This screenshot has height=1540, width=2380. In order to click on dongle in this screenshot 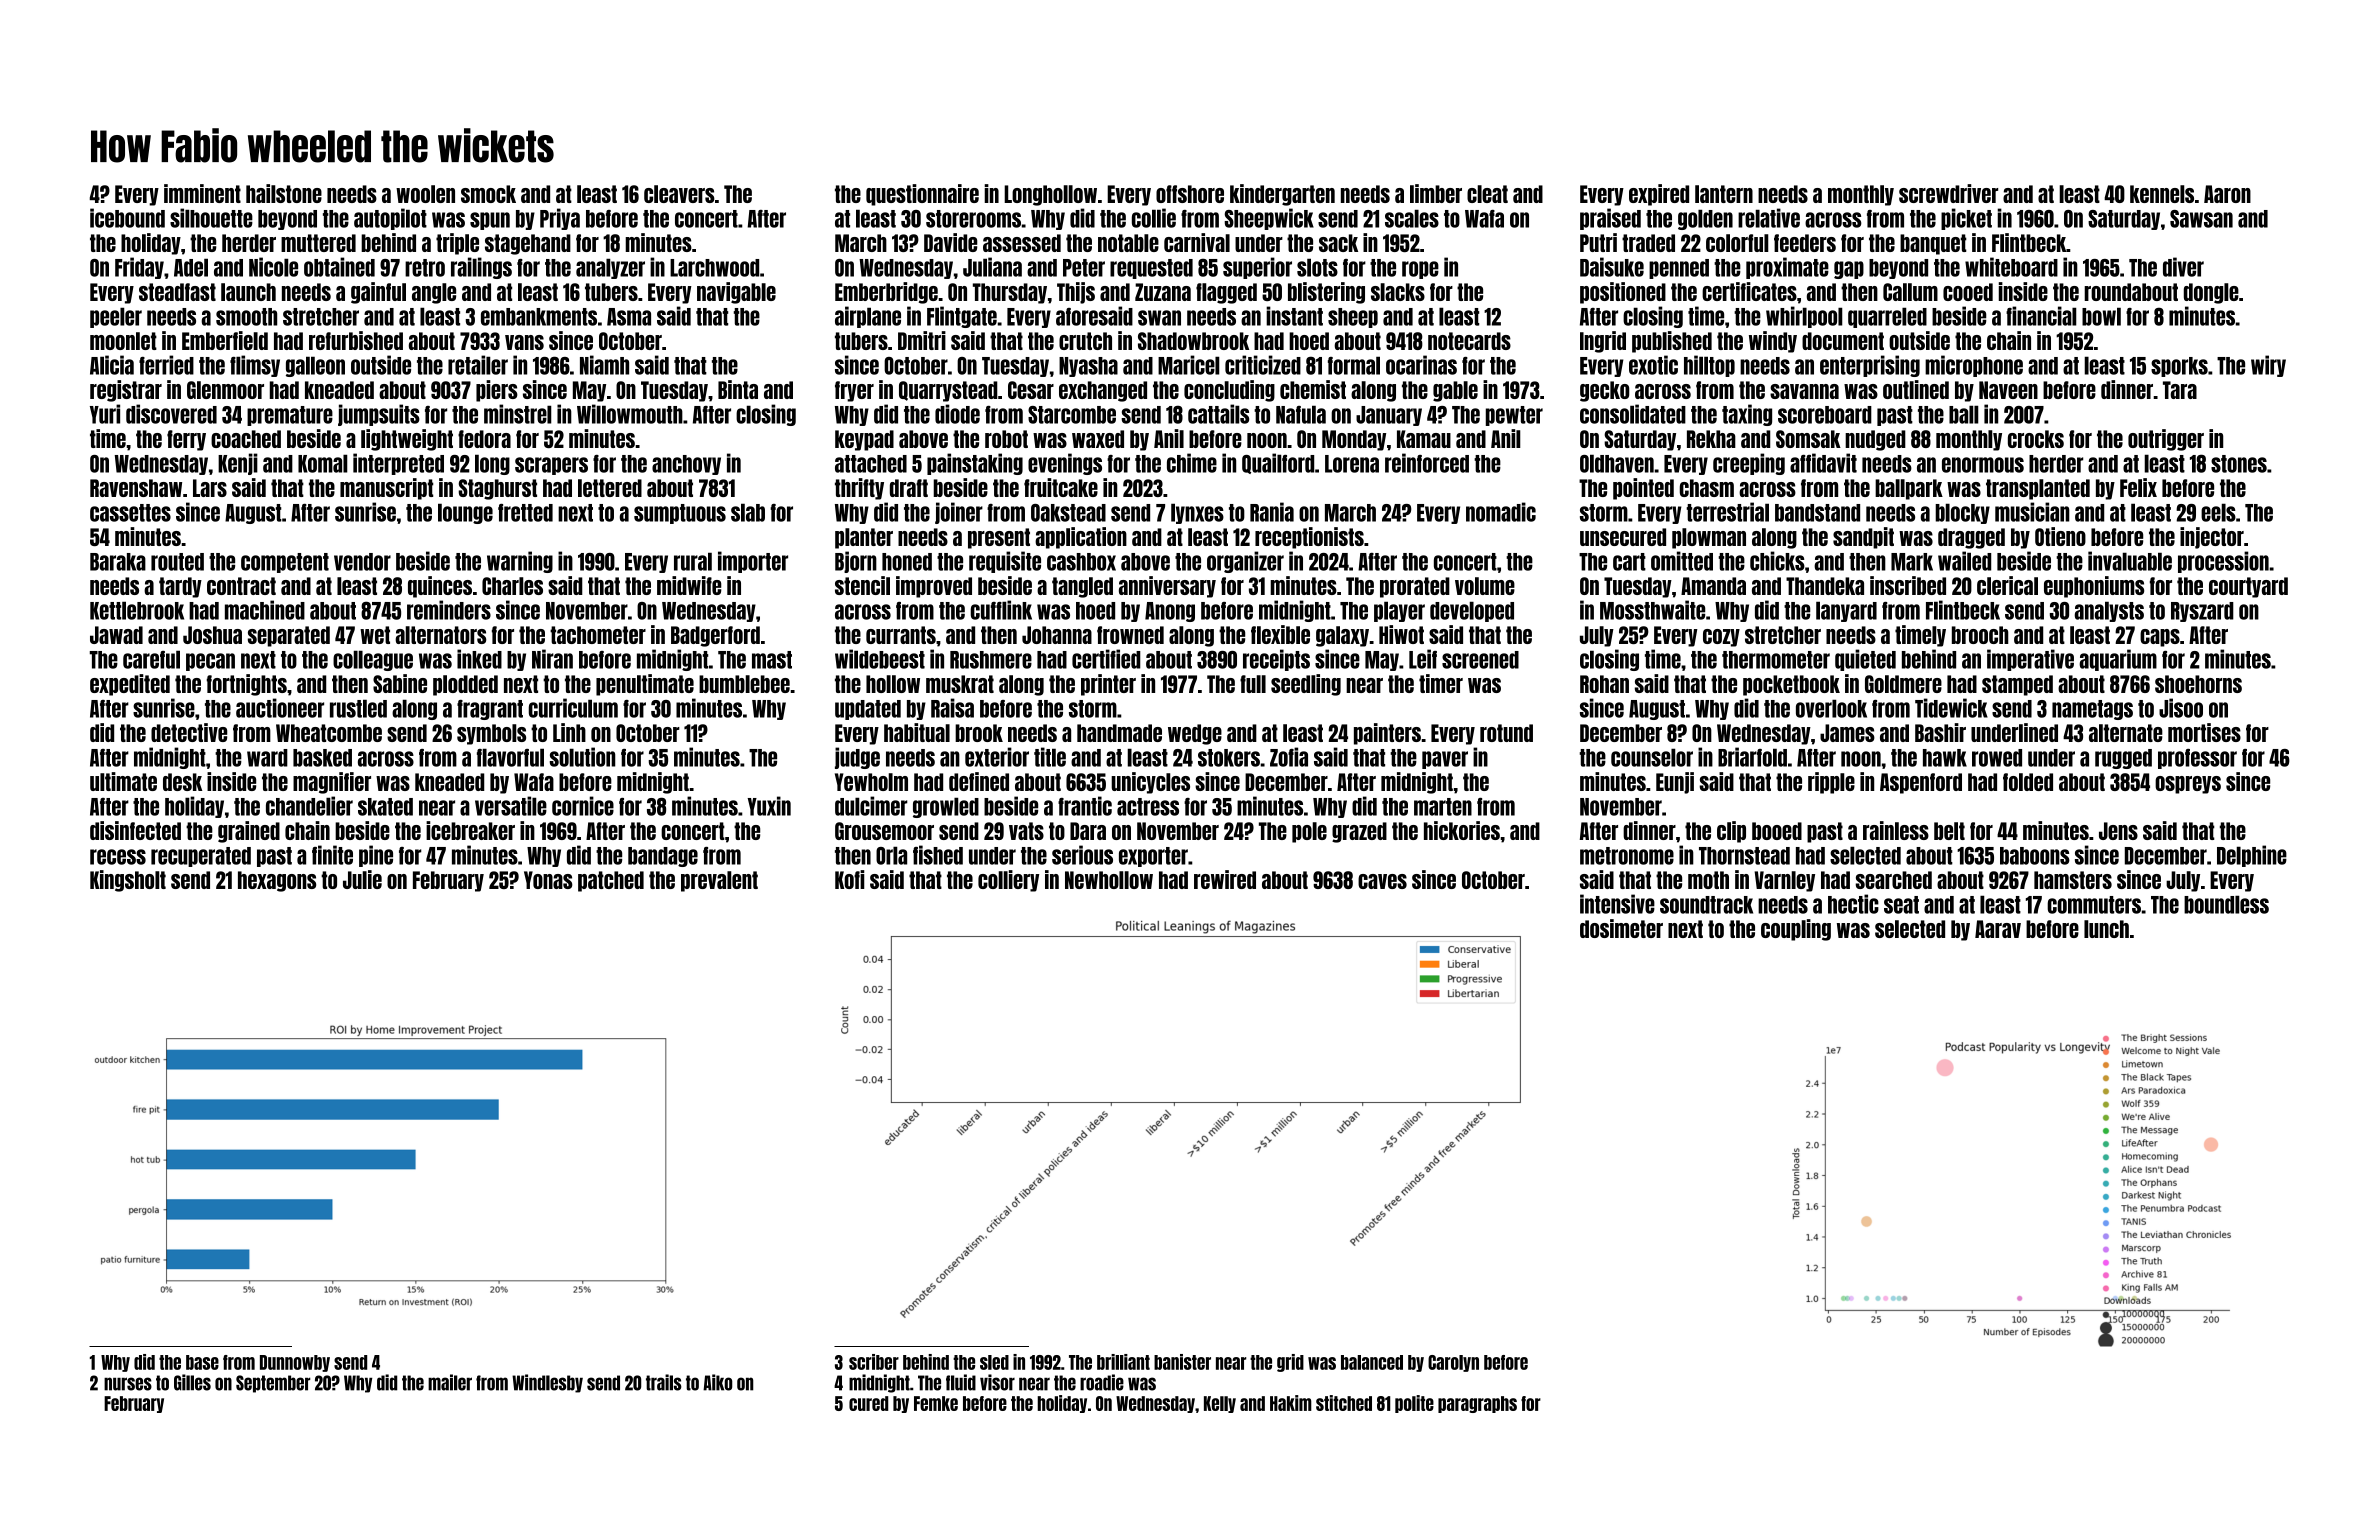, I will do `click(2211, 293)`.
